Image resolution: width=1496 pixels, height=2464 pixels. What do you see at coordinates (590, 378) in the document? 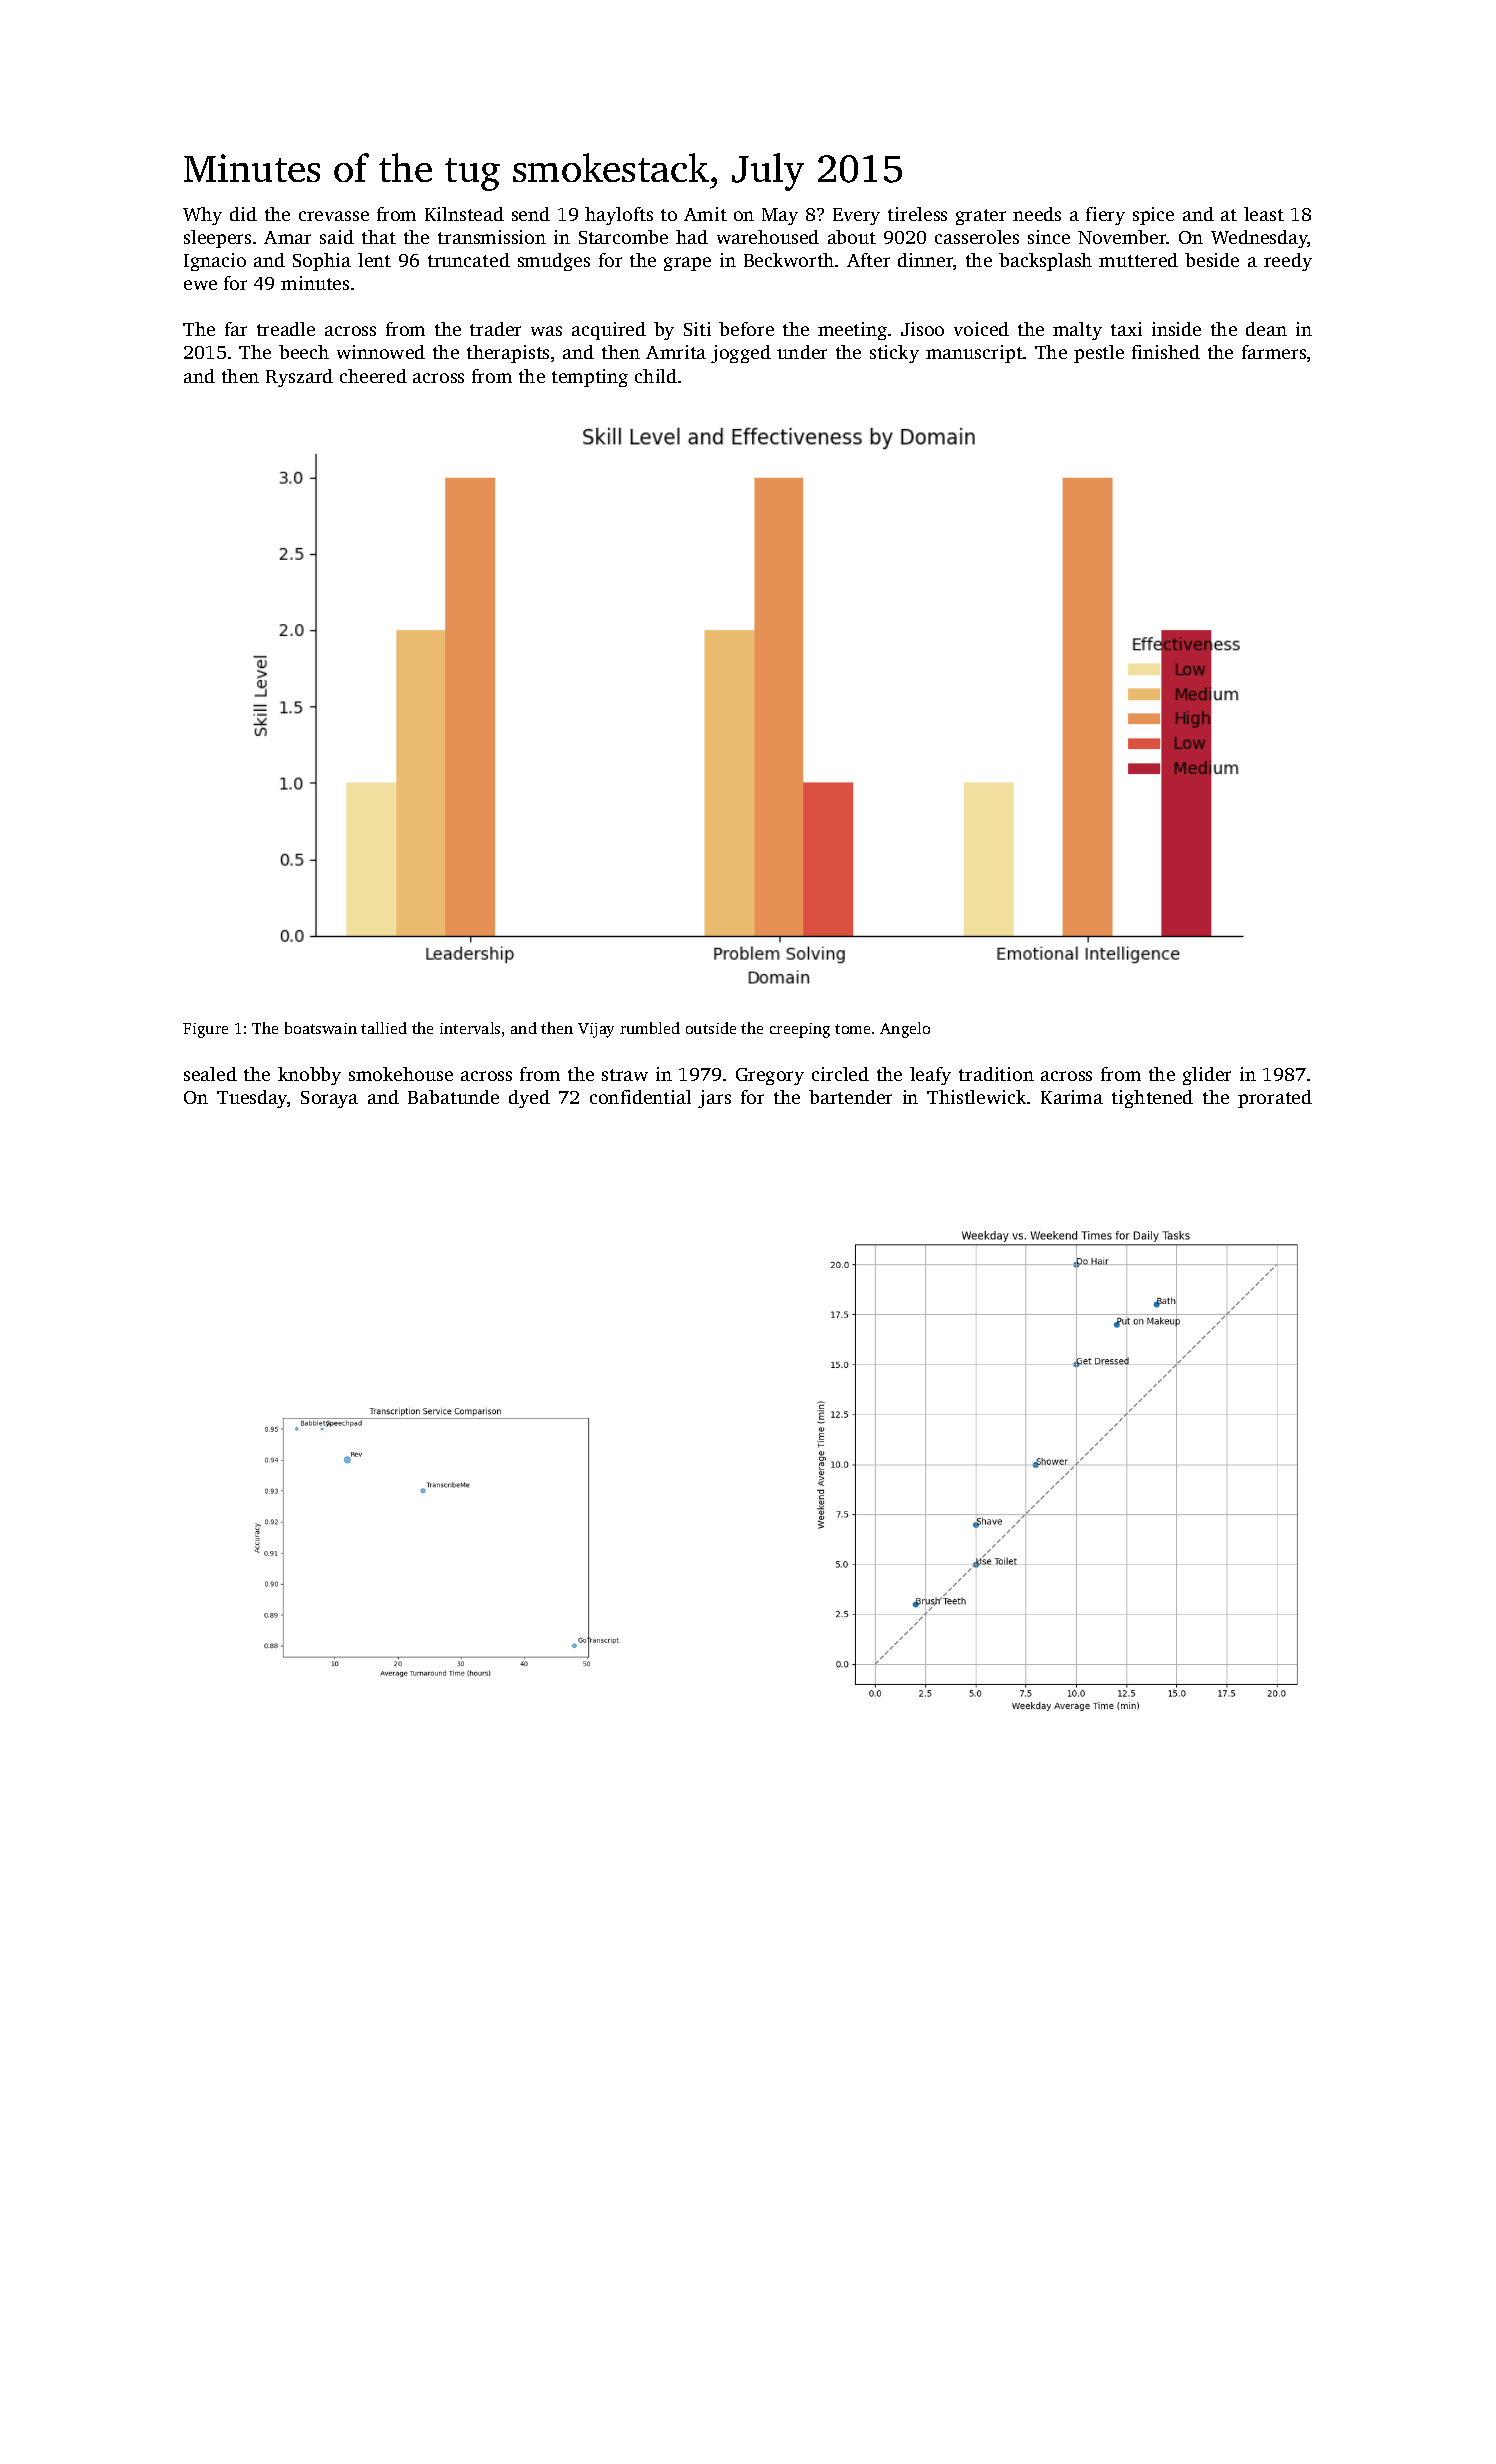
I see `tempting` at bounding box center [590, 378].
